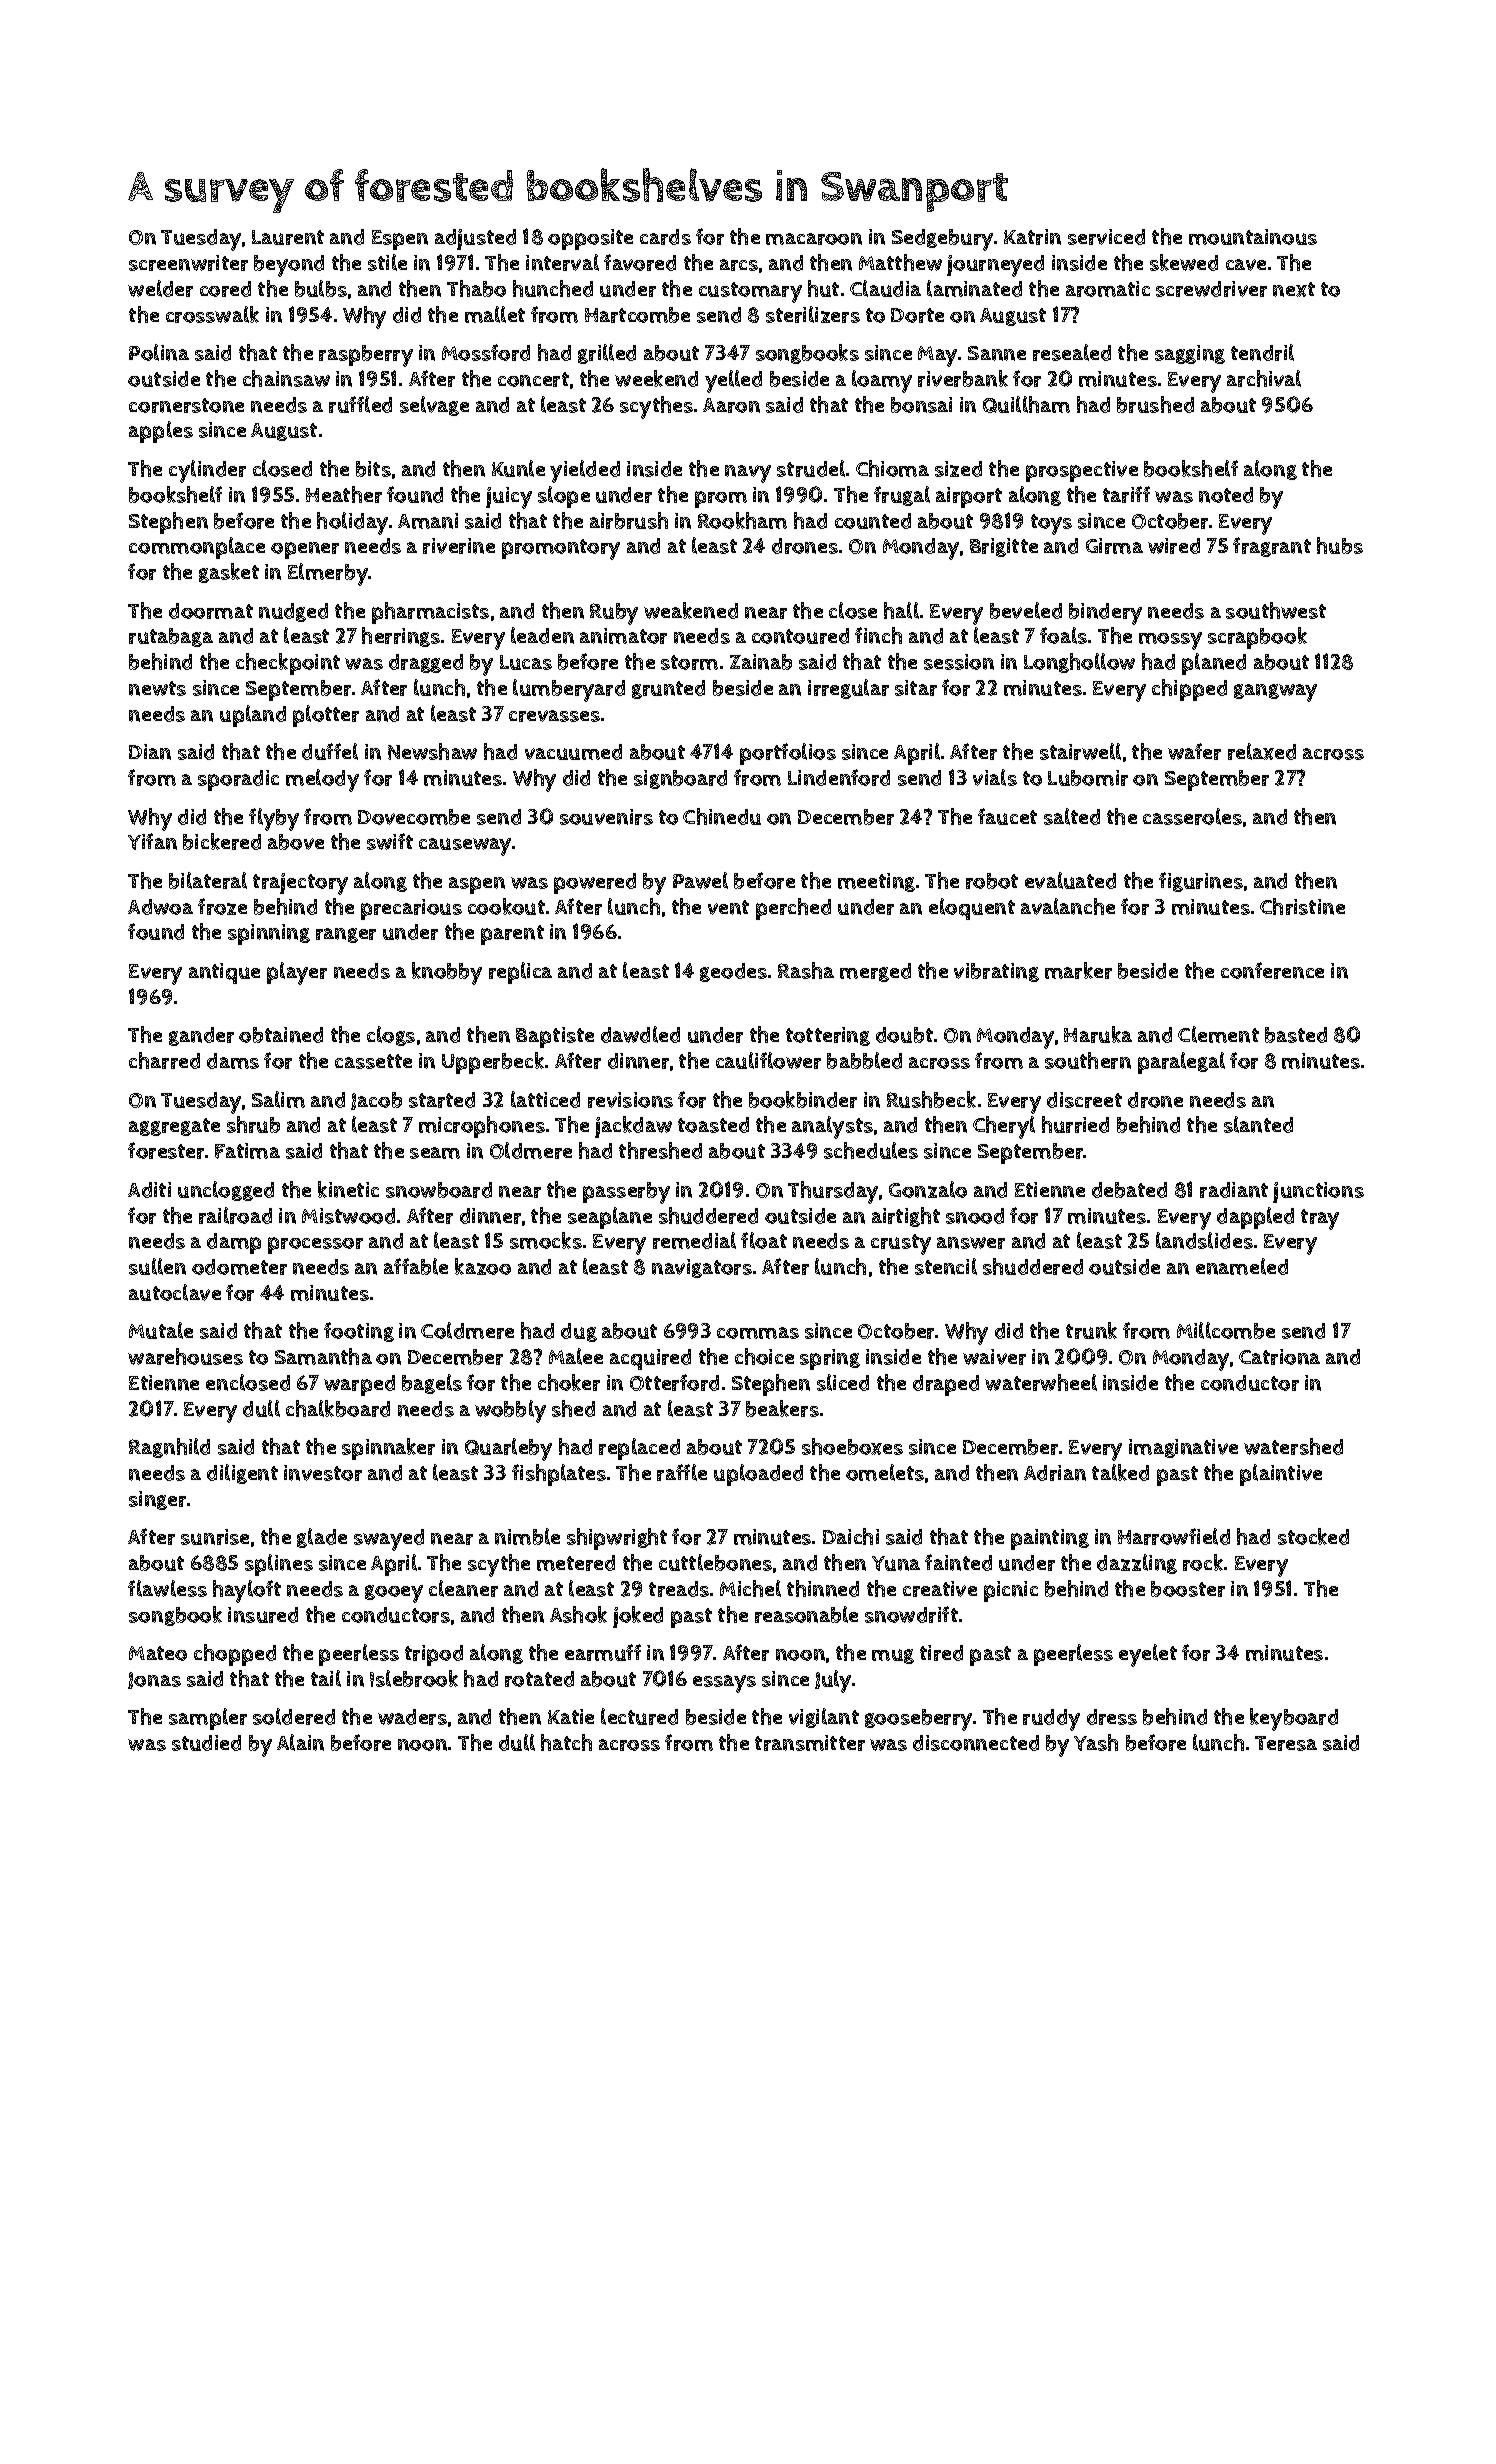 The width and height of the image is (1496, 2464). Describe the element at coordinates (1286, 1743) in the image. I see `Teresa` at that location.
